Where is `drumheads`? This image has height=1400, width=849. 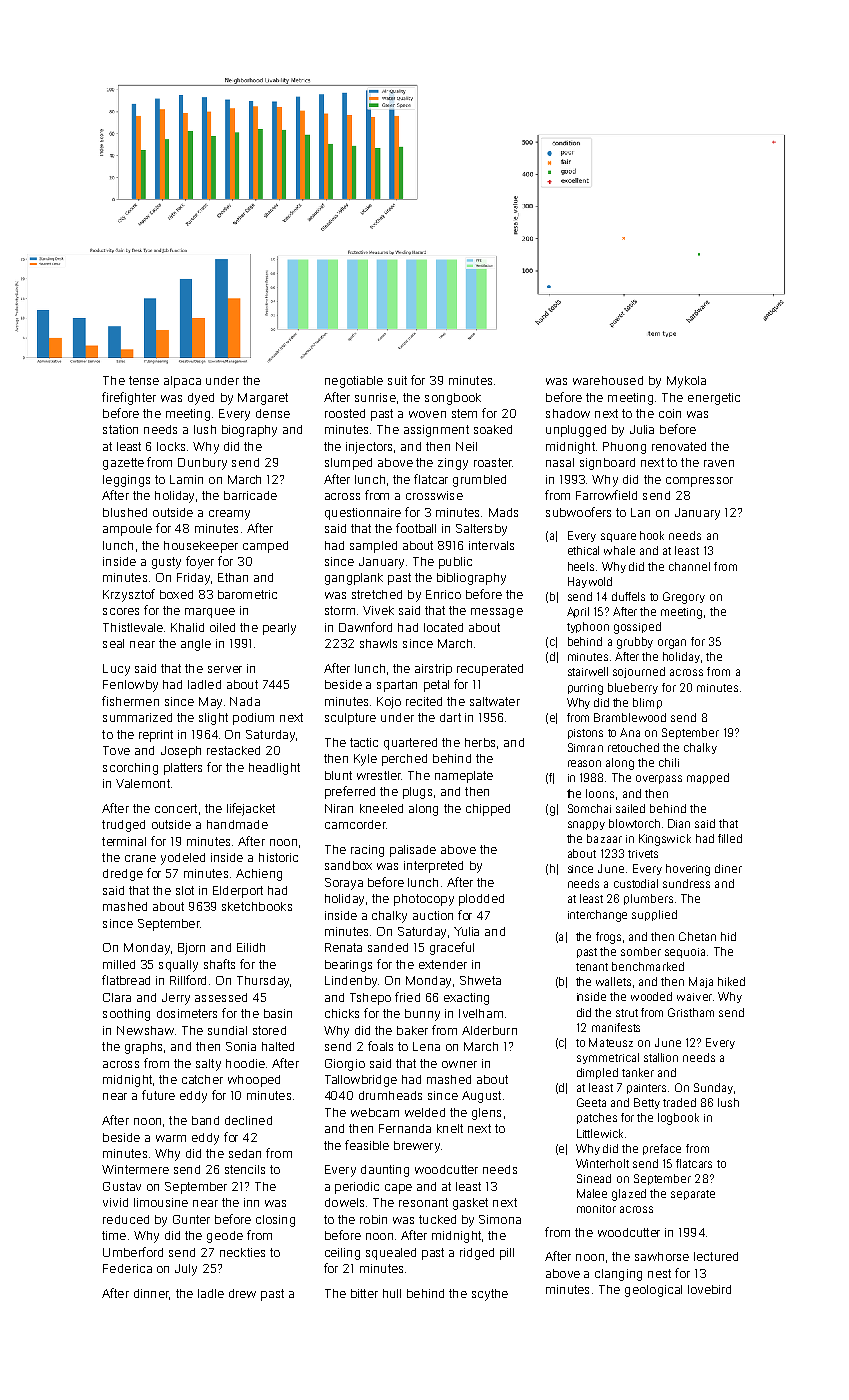
drumheads is located at coordinates (390, 1095).
